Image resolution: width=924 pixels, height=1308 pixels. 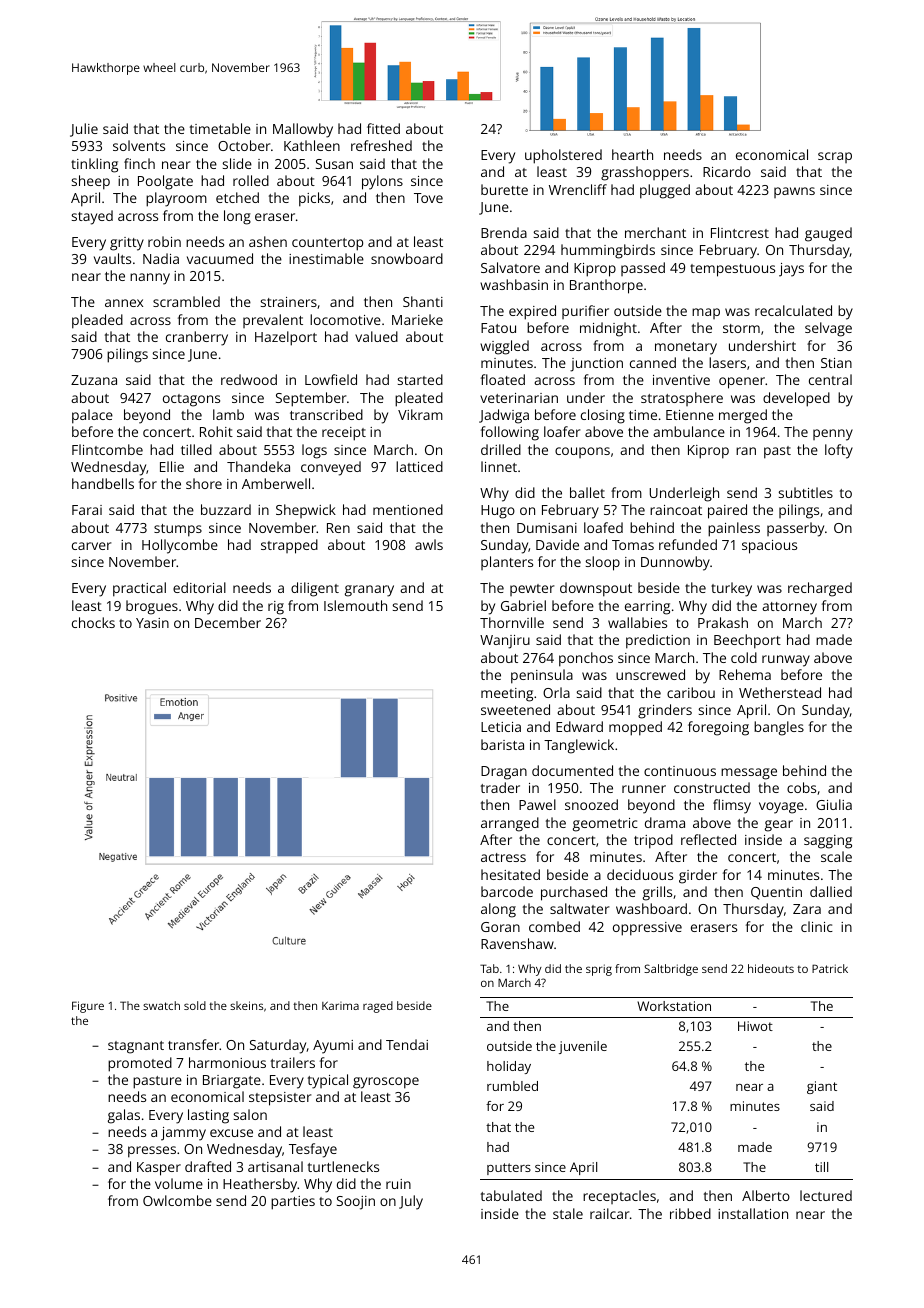 I want to click on Tove, so click(x=428, y=198).
